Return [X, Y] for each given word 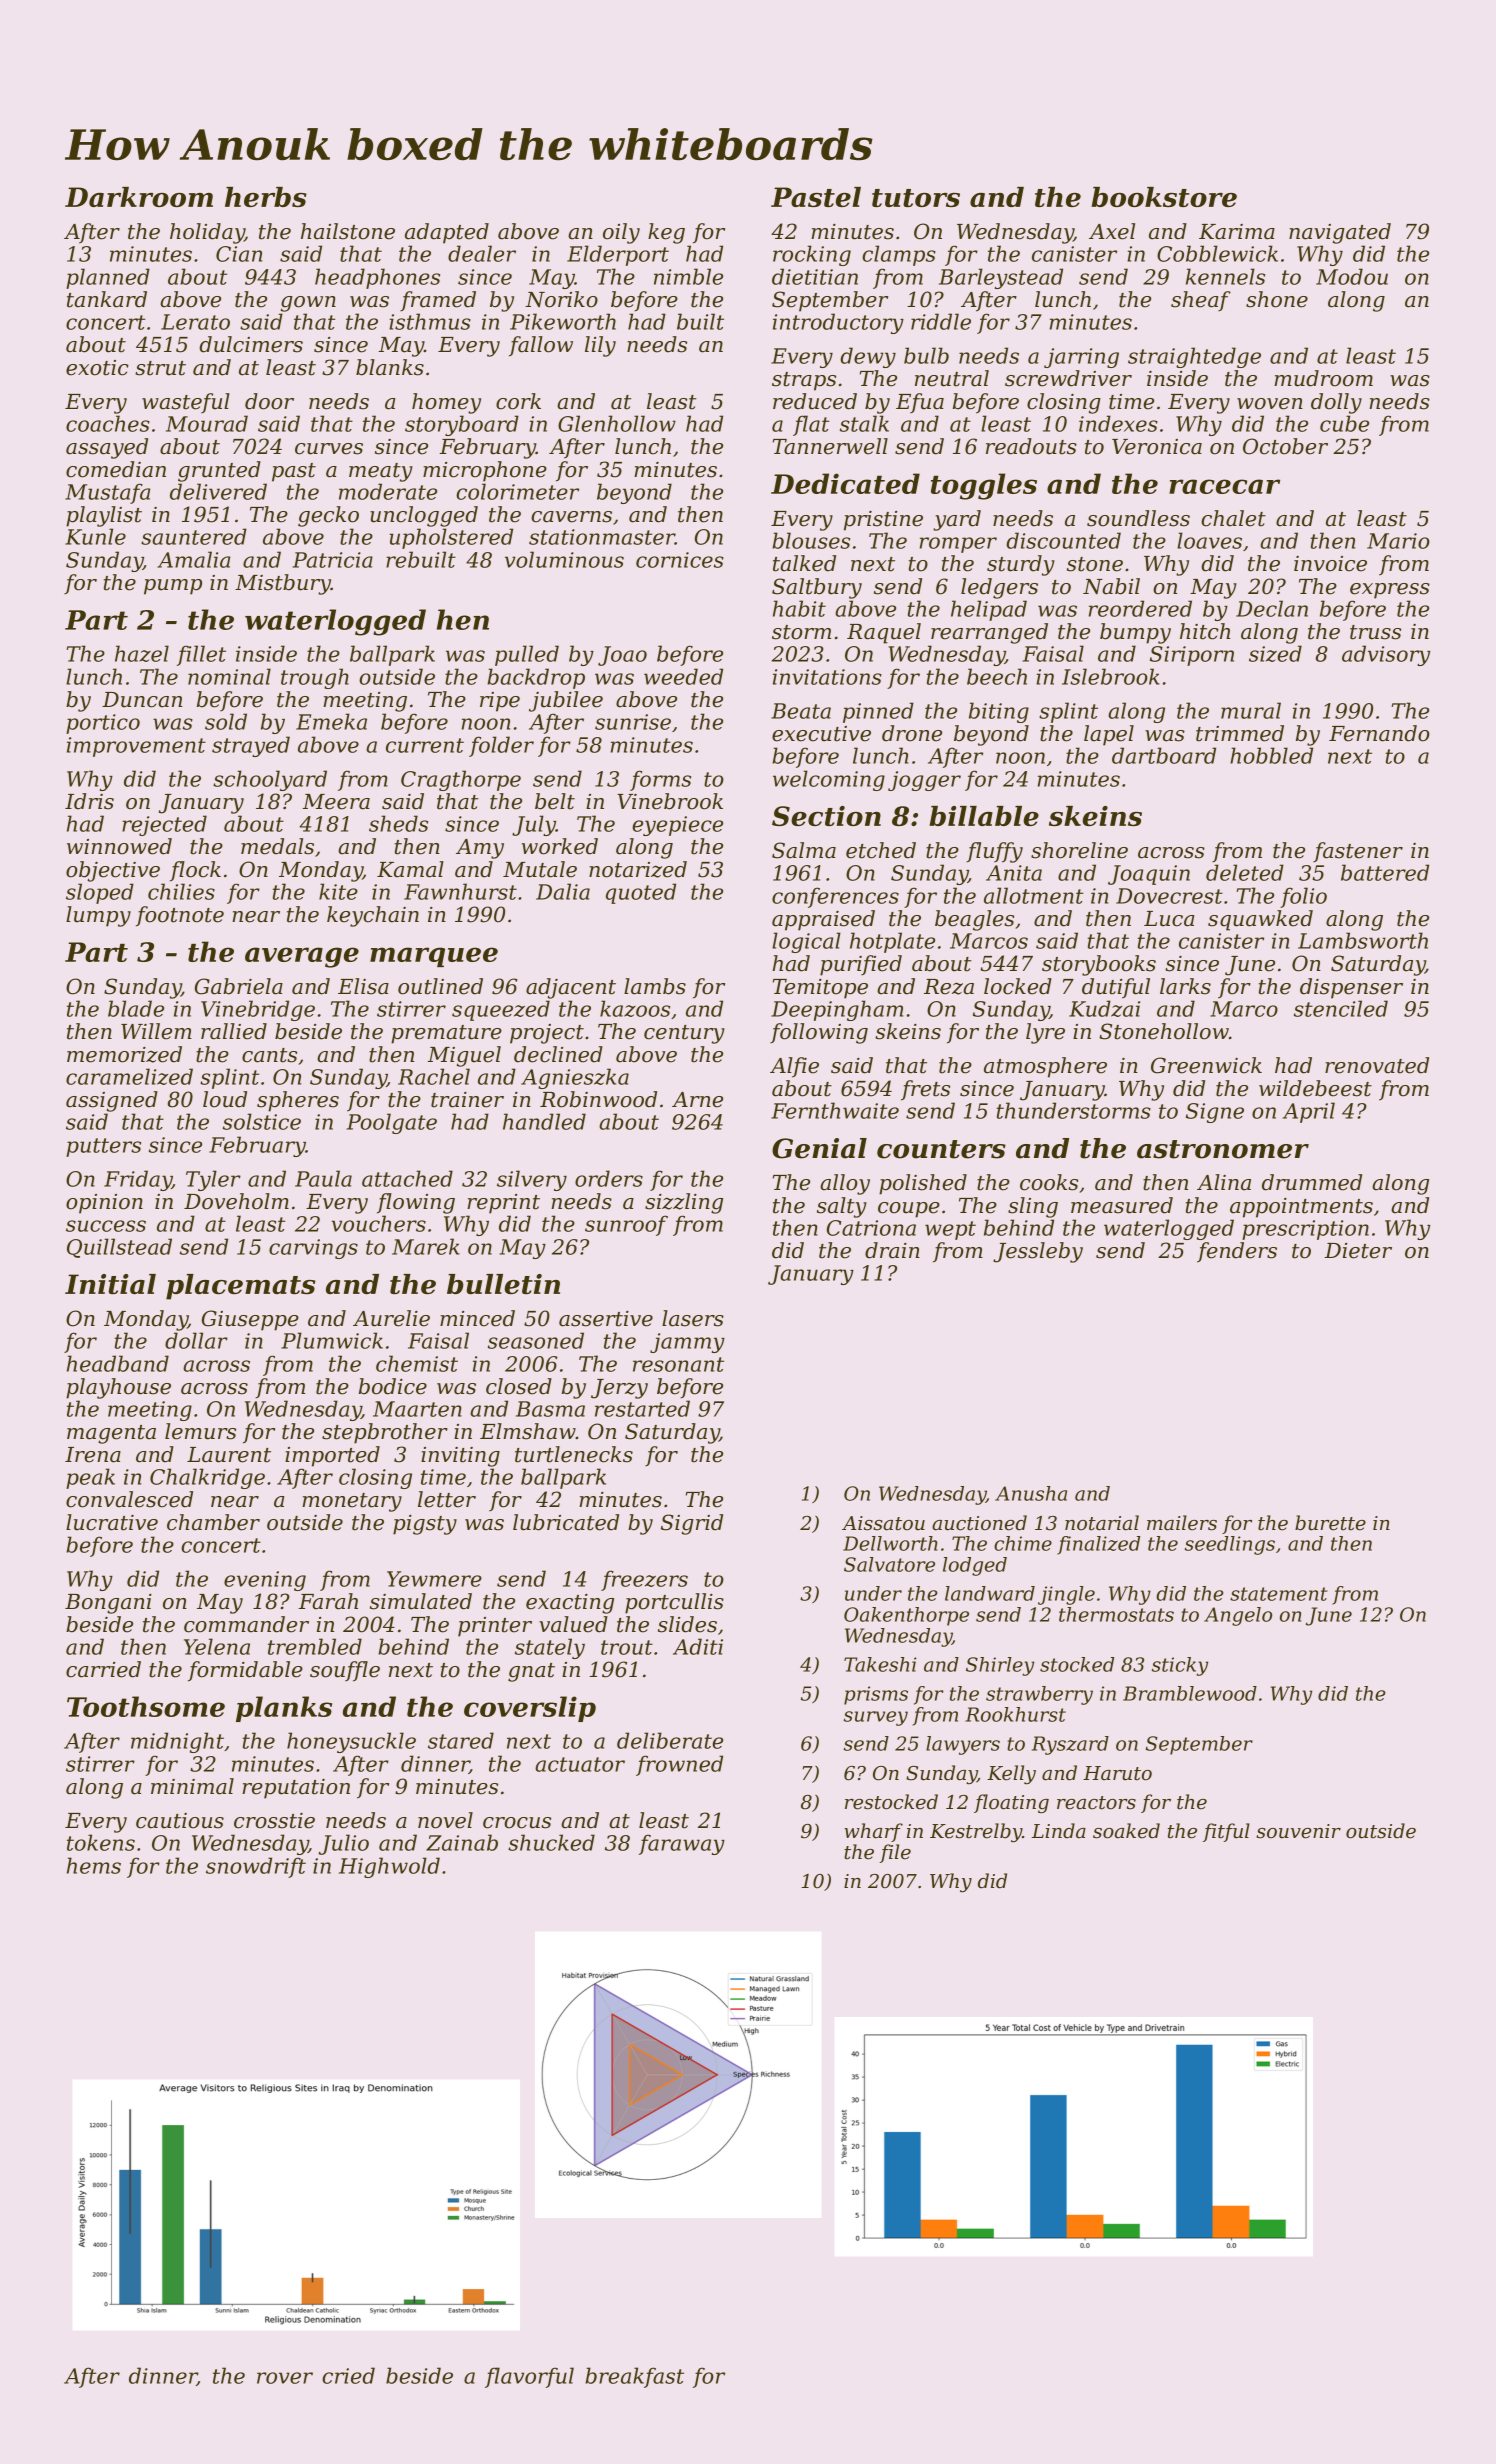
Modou [1352, 276]
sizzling [684, 1203]
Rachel [434, 1076]
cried [348, 2375]
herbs [266, 197]
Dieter [1358, 1251]
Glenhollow [617, 423]
